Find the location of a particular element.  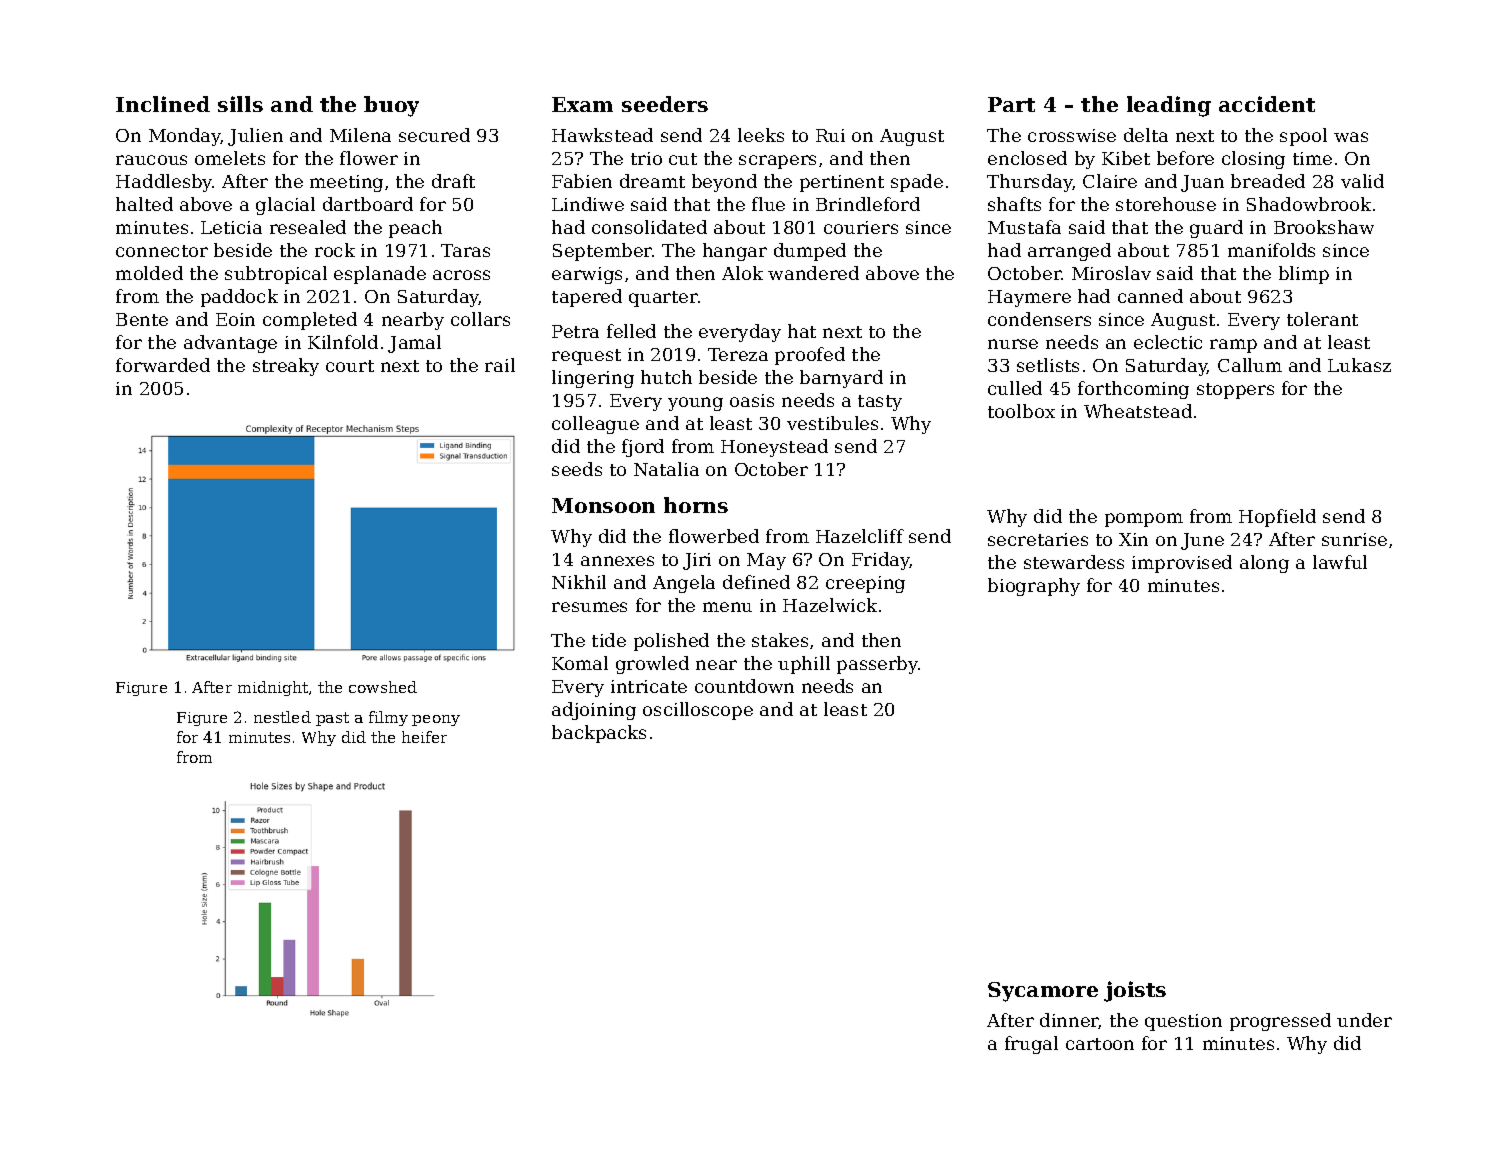

Part is located at coordinates (1011, 104).
